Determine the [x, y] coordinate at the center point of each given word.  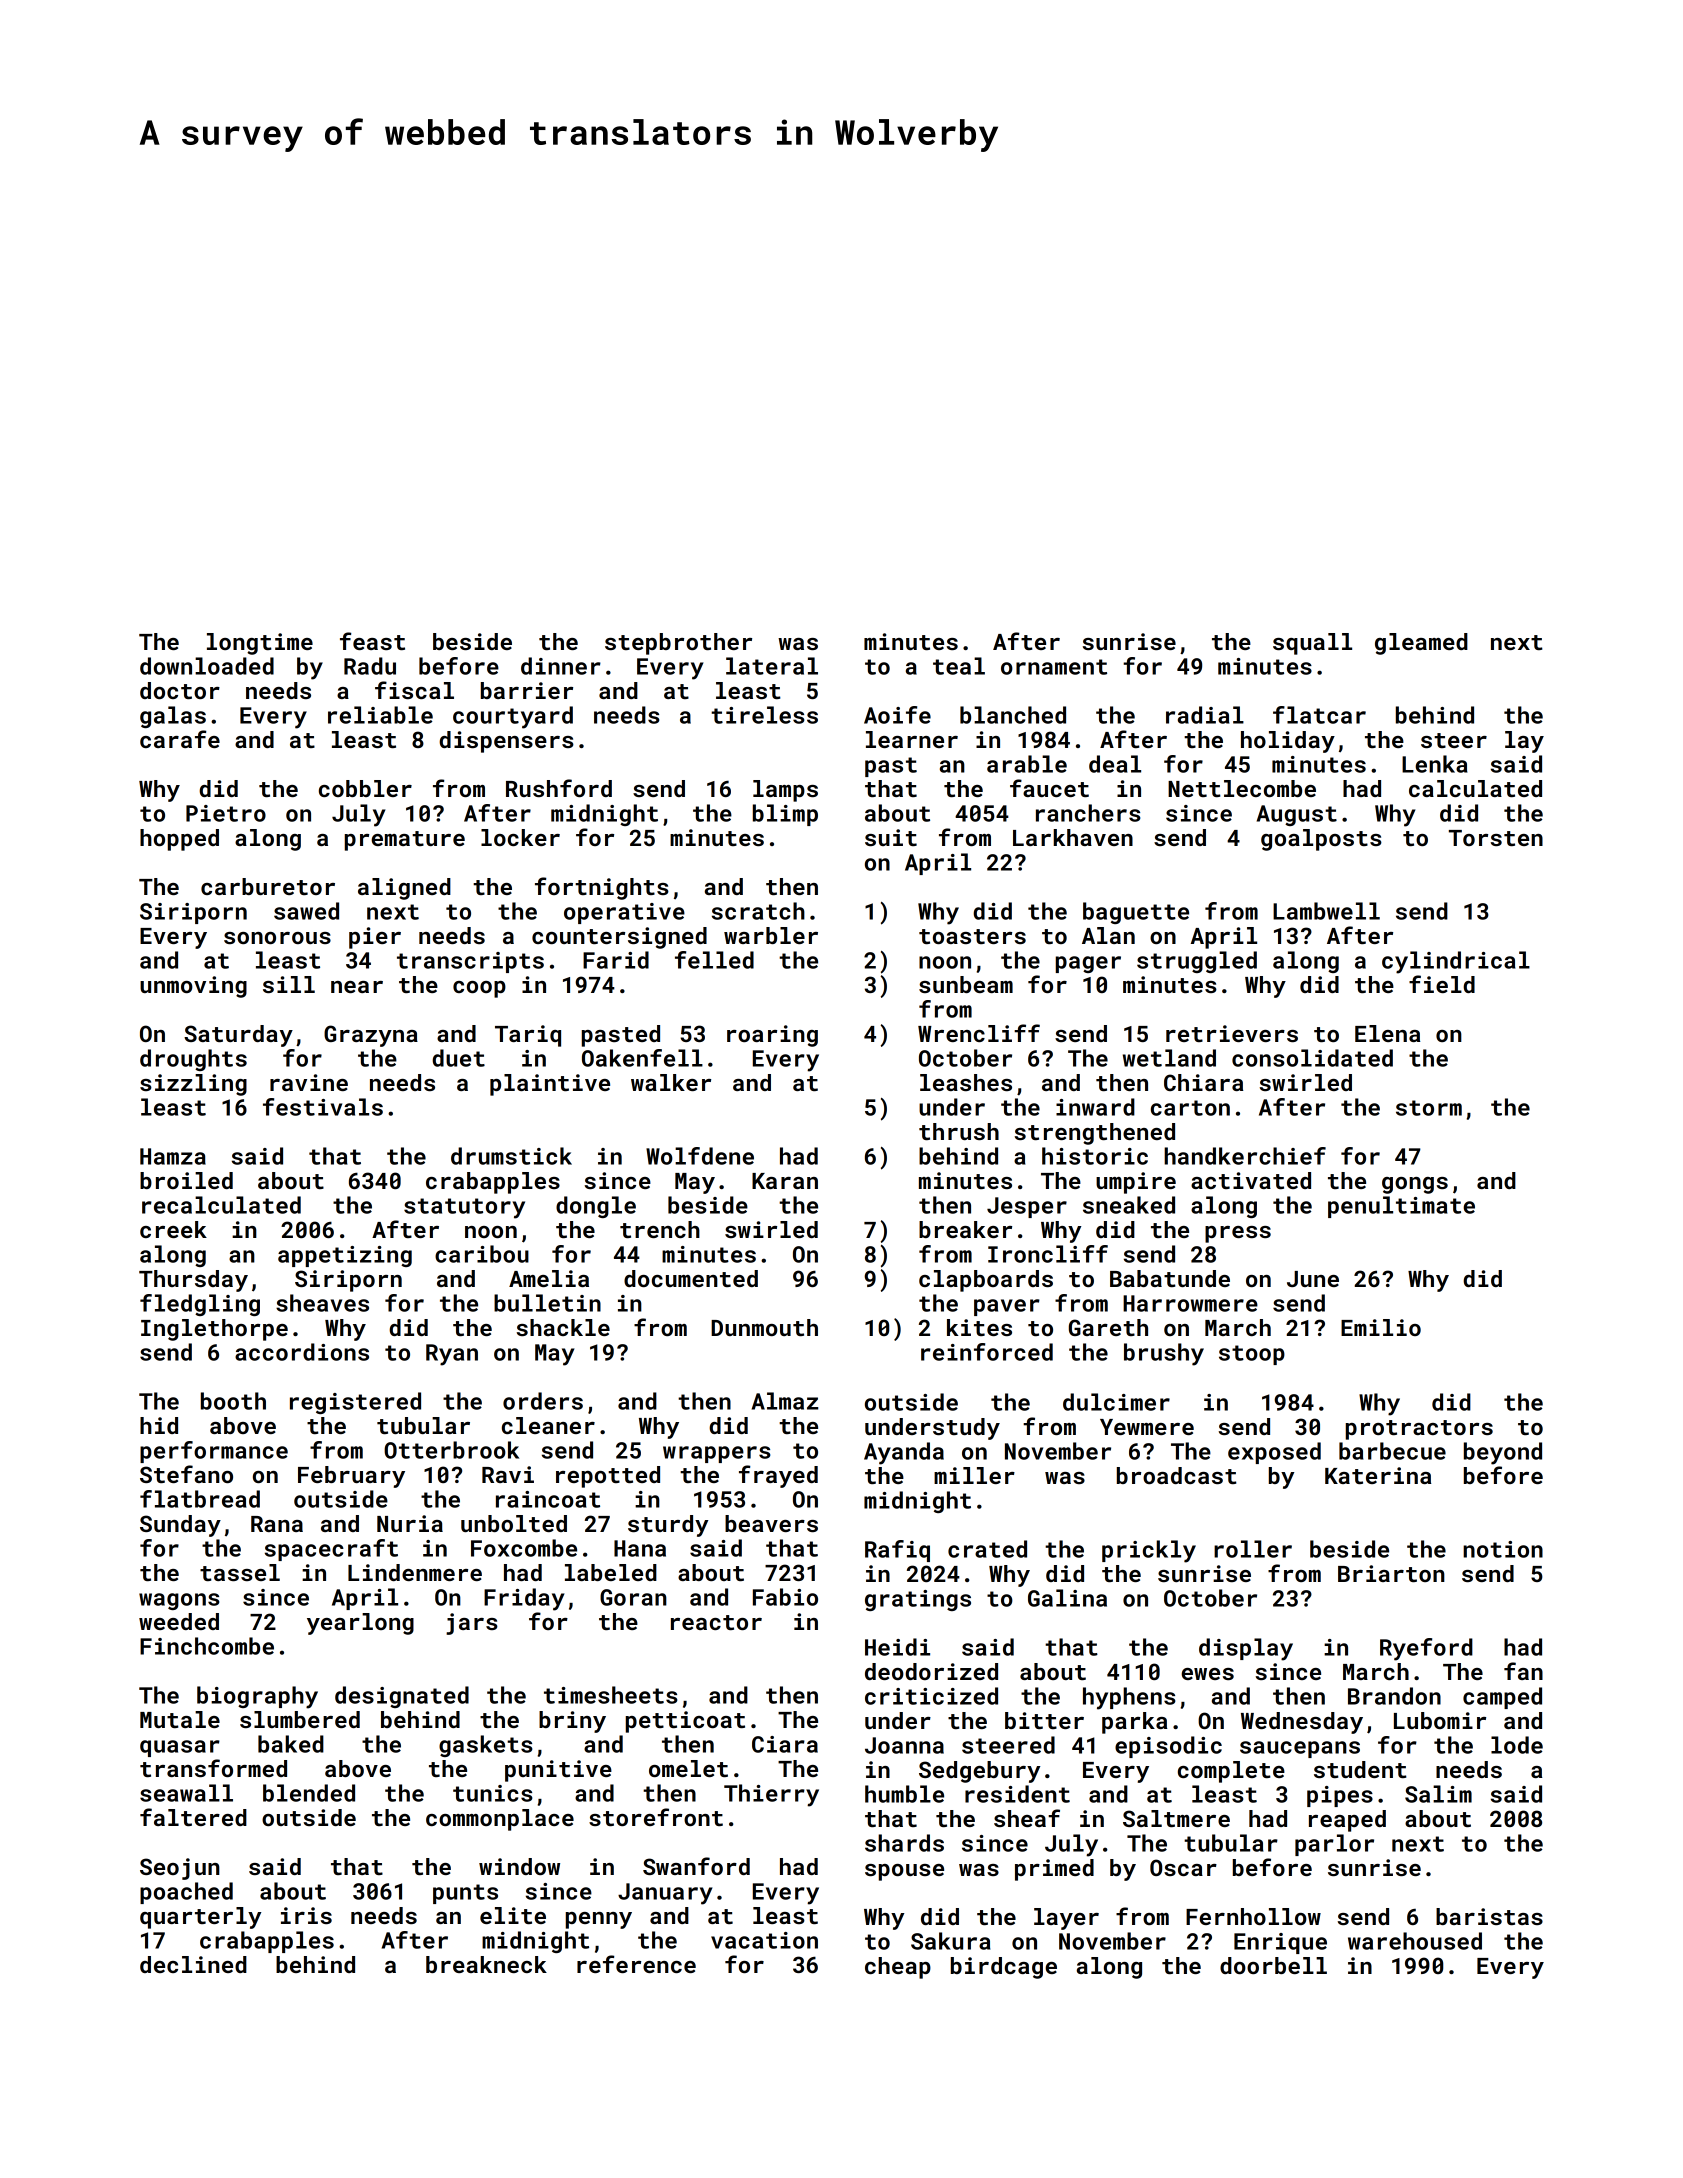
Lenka [1434, 764]
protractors [1419, 1430]
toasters [972, 936]
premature [405, 841]
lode [1517, 1745]
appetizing [345, 1256]
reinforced [987, 1352]
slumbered [300, 1719]
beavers [771, 1523]
